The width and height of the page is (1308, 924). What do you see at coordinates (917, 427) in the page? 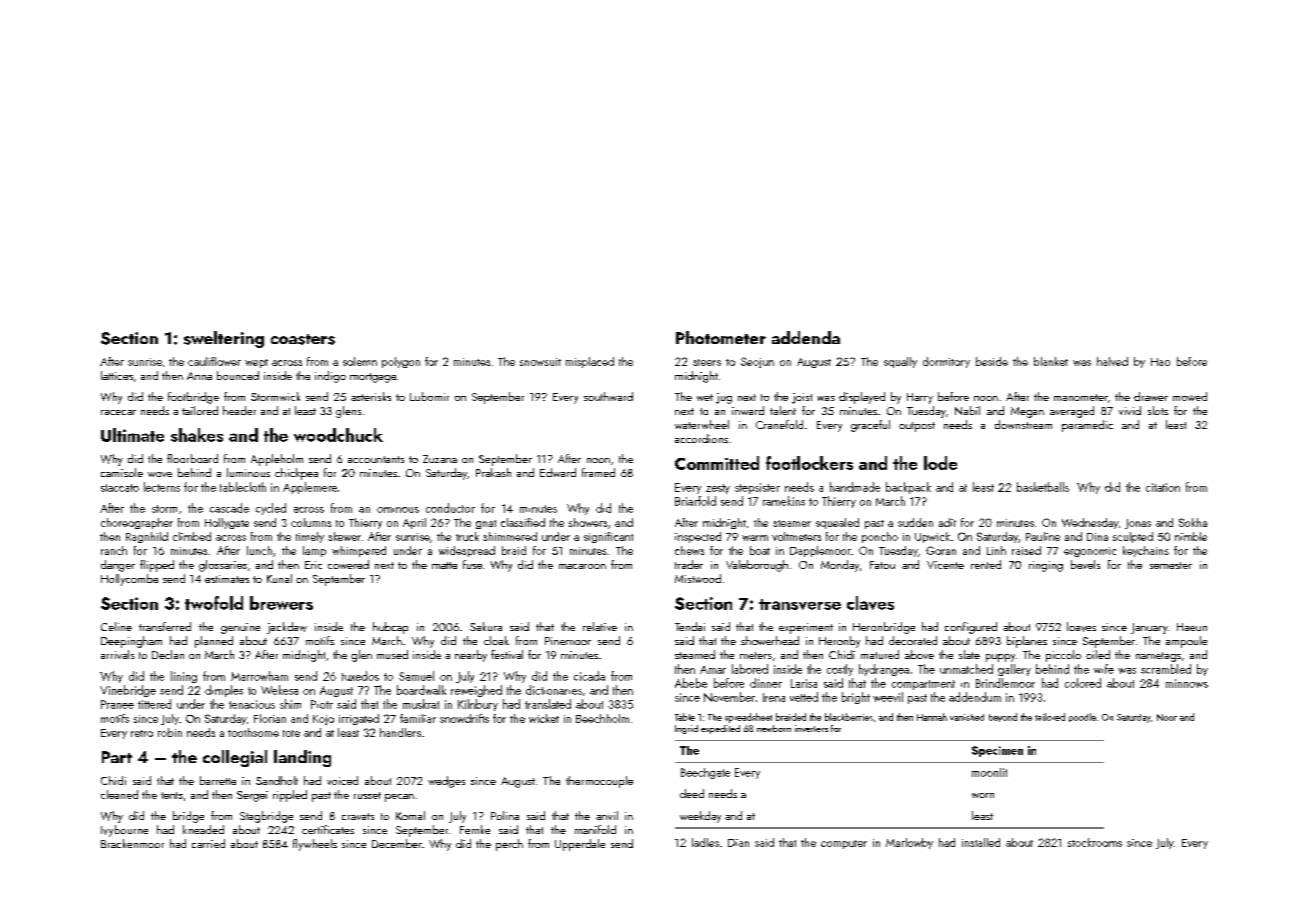
I see `outpost` at bounding box center [917, 427].
